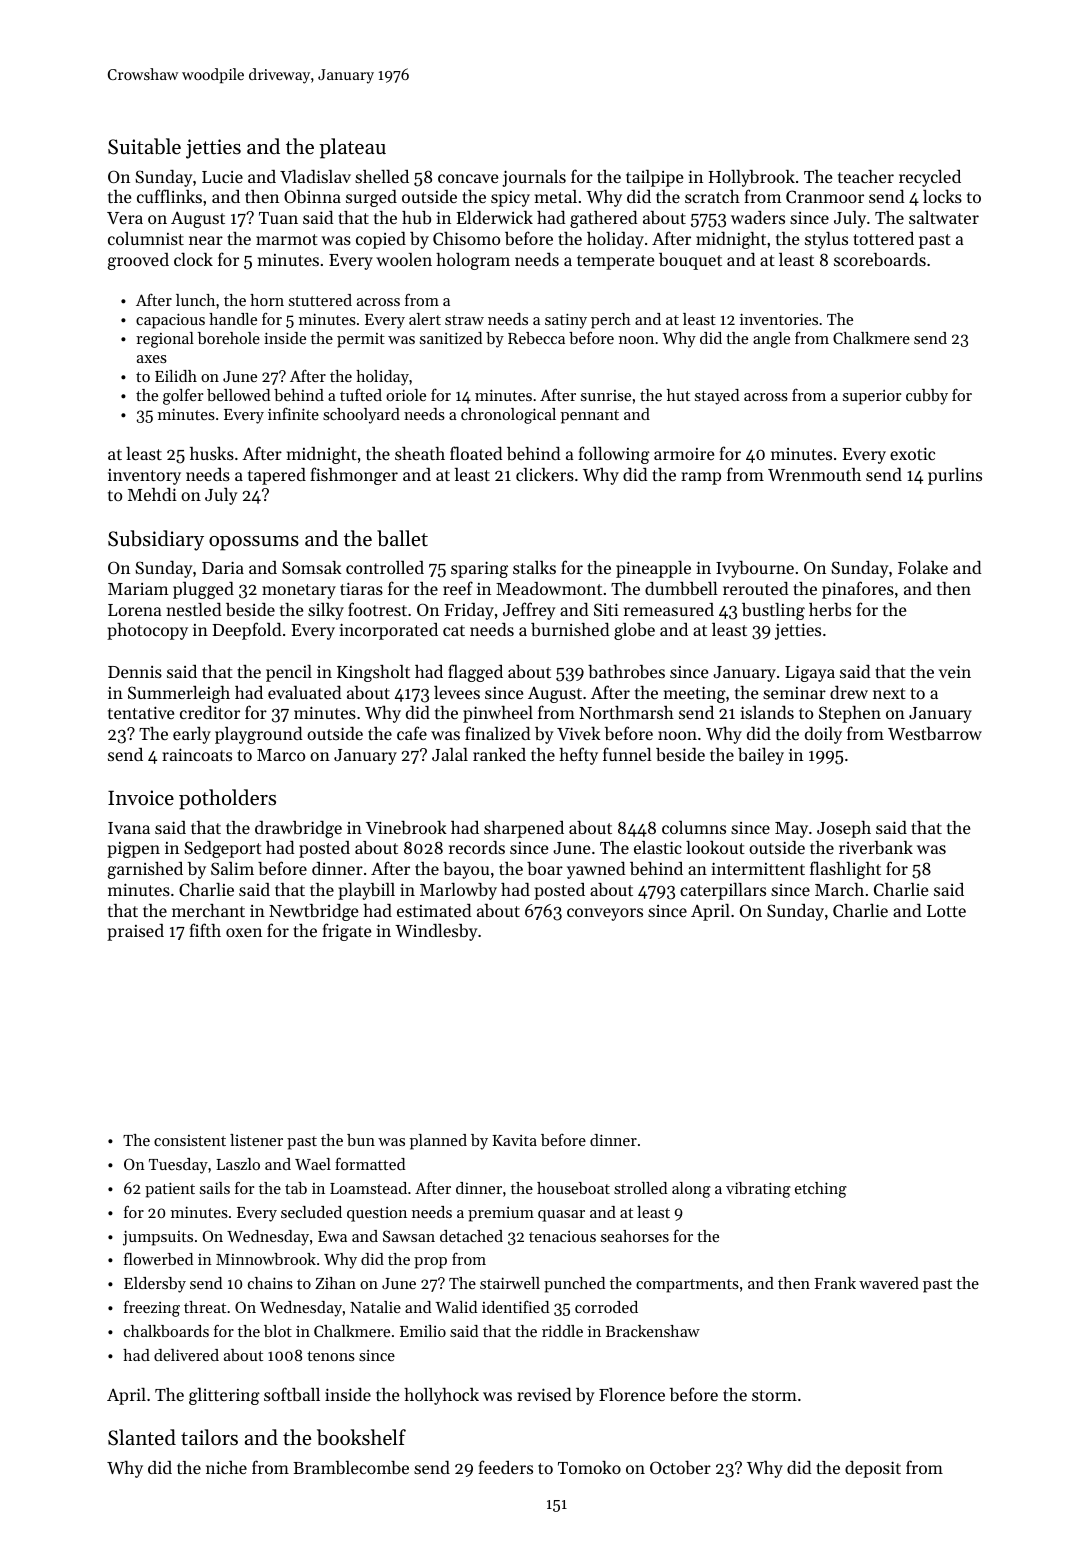 The height and width of the screenshot is (1544, 1092). Describe the element at coordinates (771, 340) in the screenshot. I see `angle` at that location.
